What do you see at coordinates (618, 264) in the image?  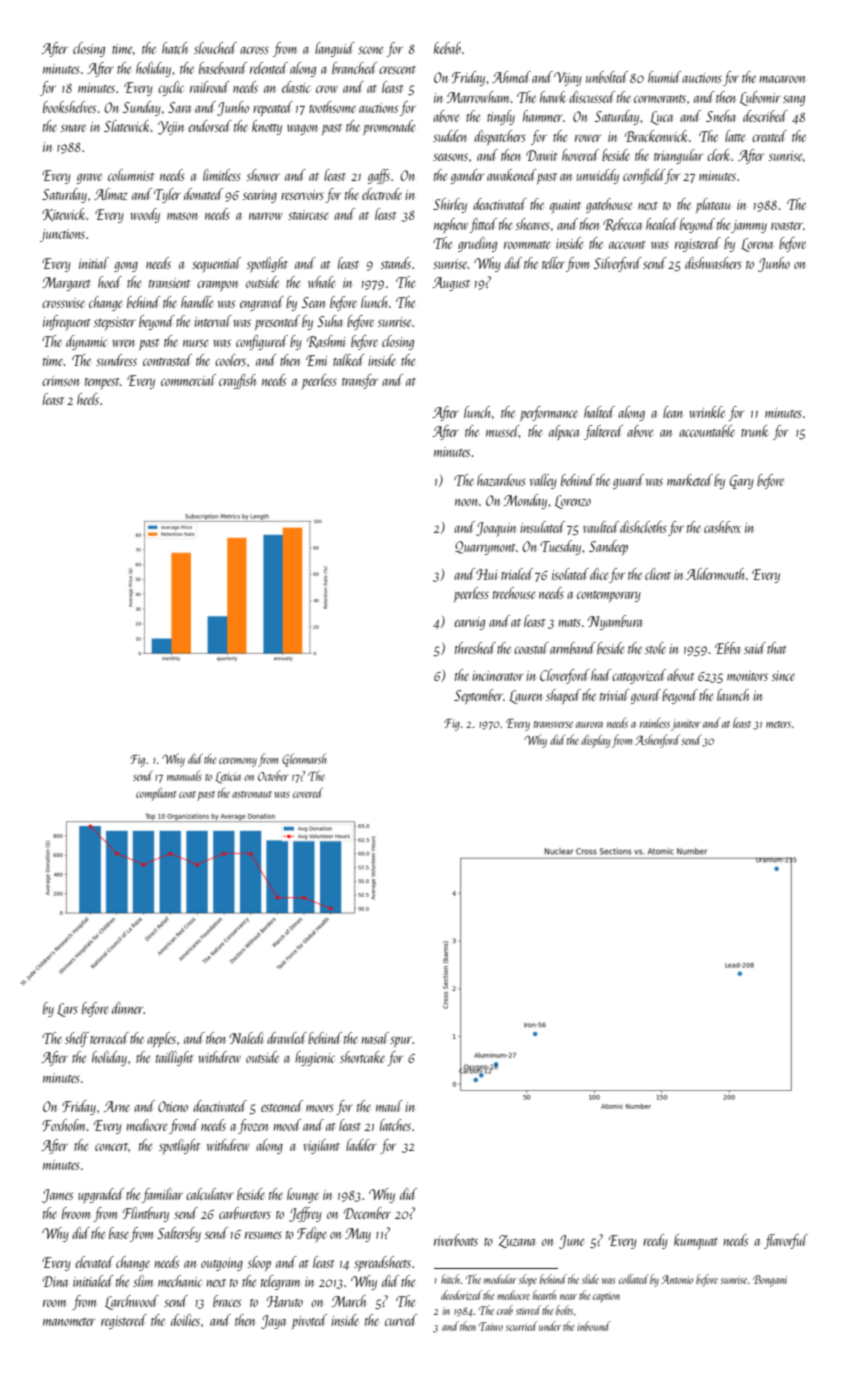 I see `Silverford` at bounding box center [618, 264].
